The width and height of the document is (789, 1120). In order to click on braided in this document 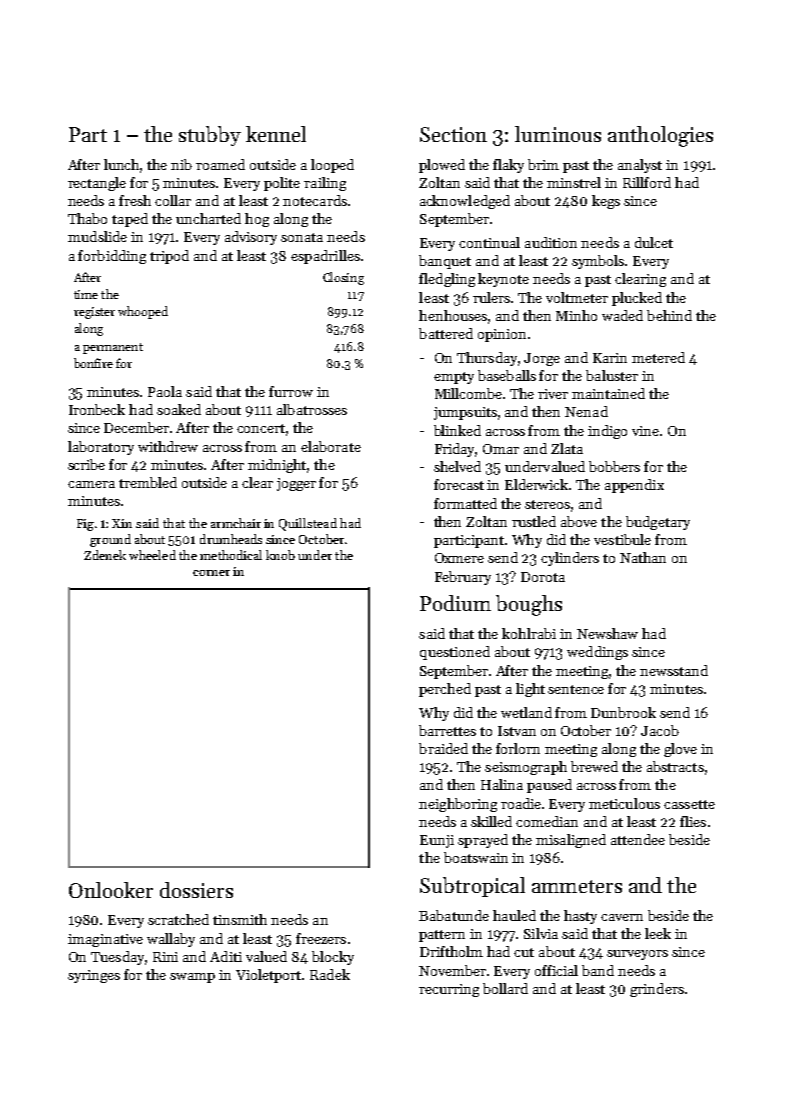, I will do `click(443, 748)`.
